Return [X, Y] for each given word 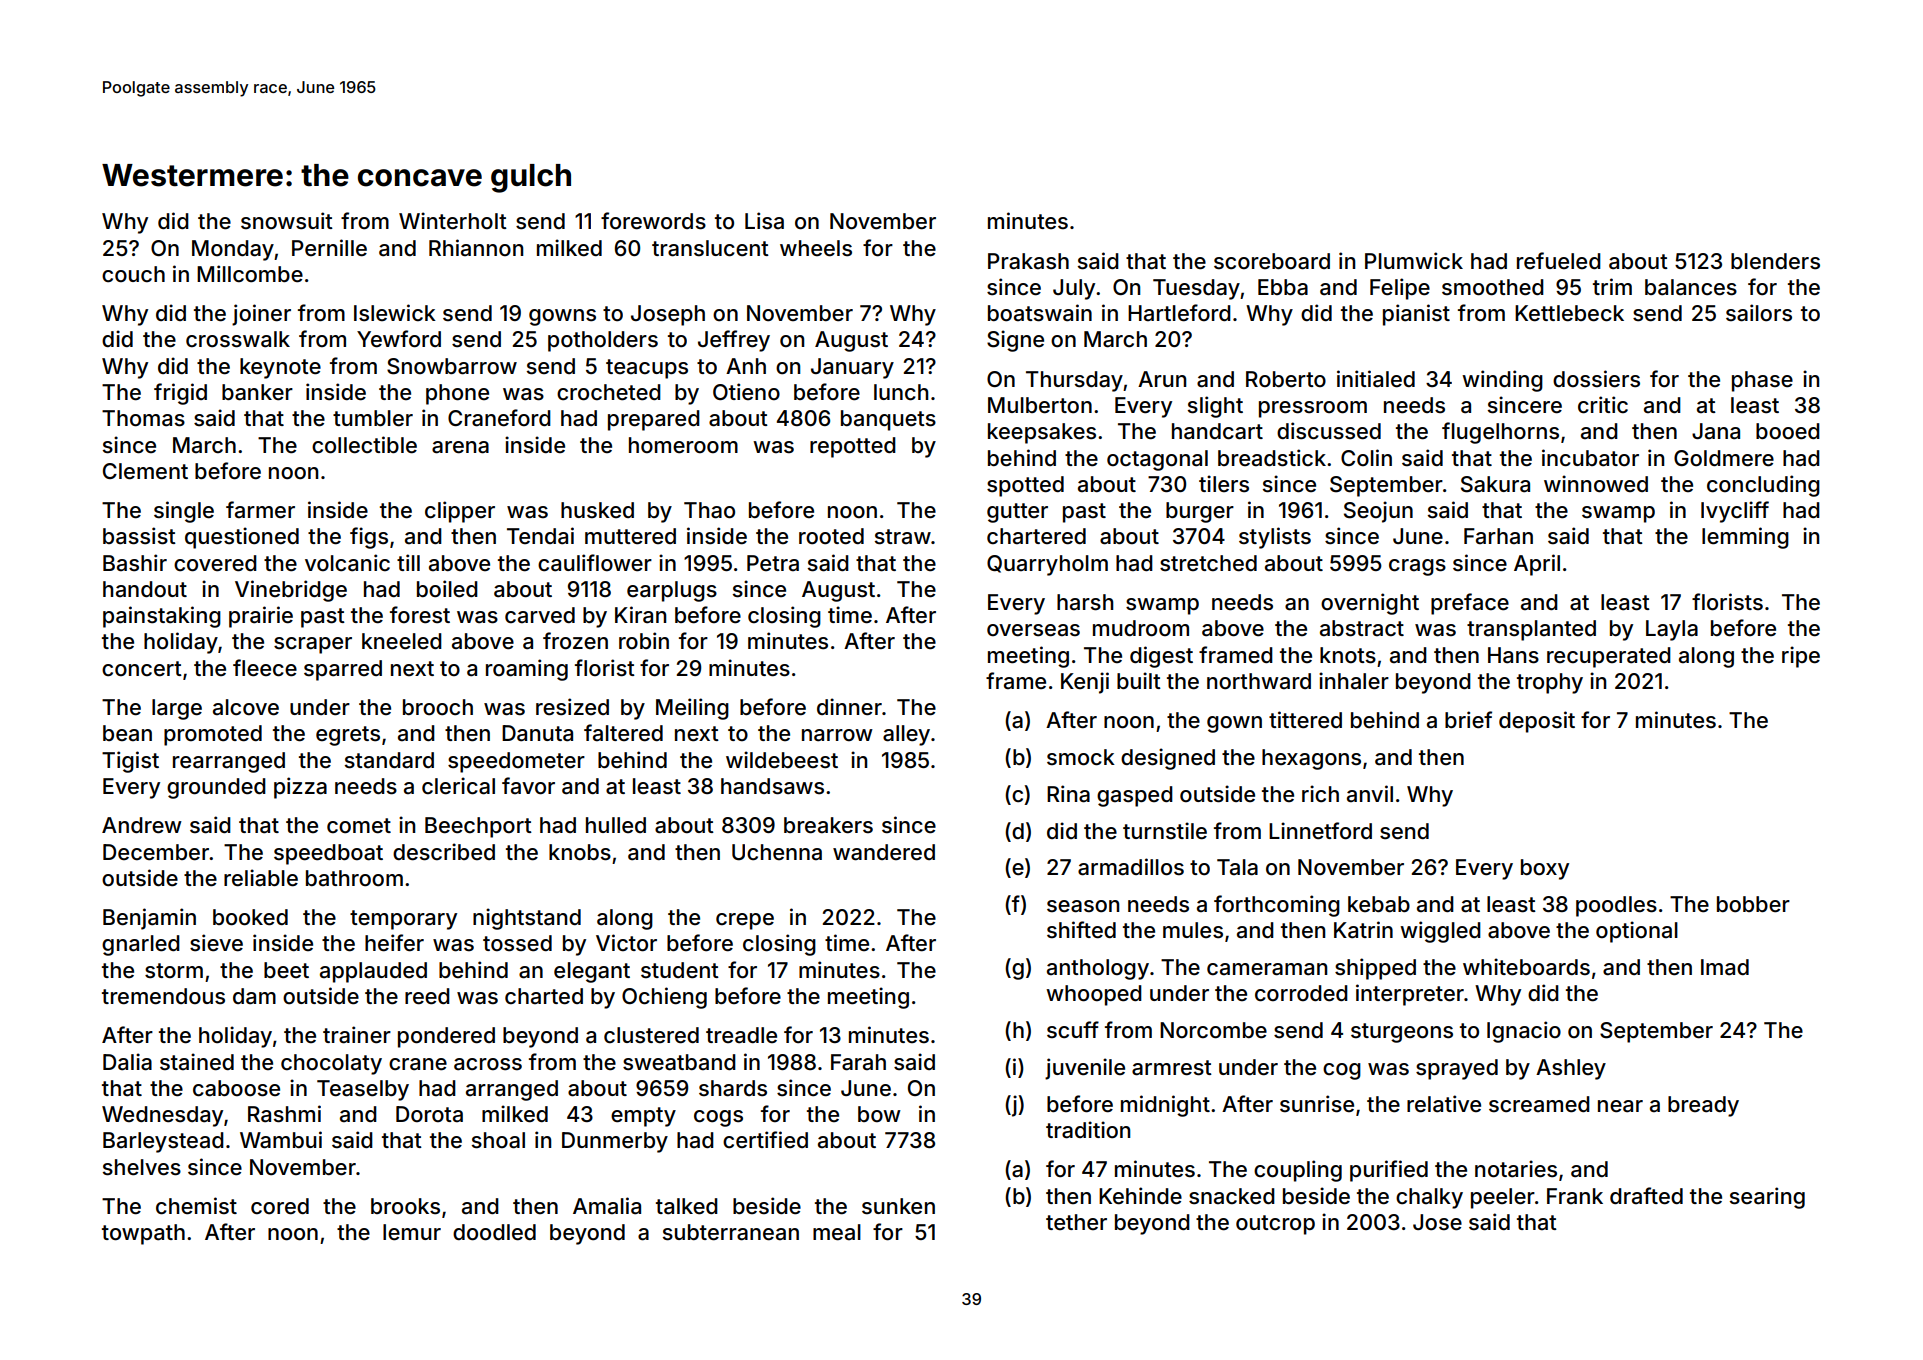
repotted [853, 447]
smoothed [1493, 287]
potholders [603, 341]
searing [1767, 1198]
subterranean [731, 1232]
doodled [494, 1232]
